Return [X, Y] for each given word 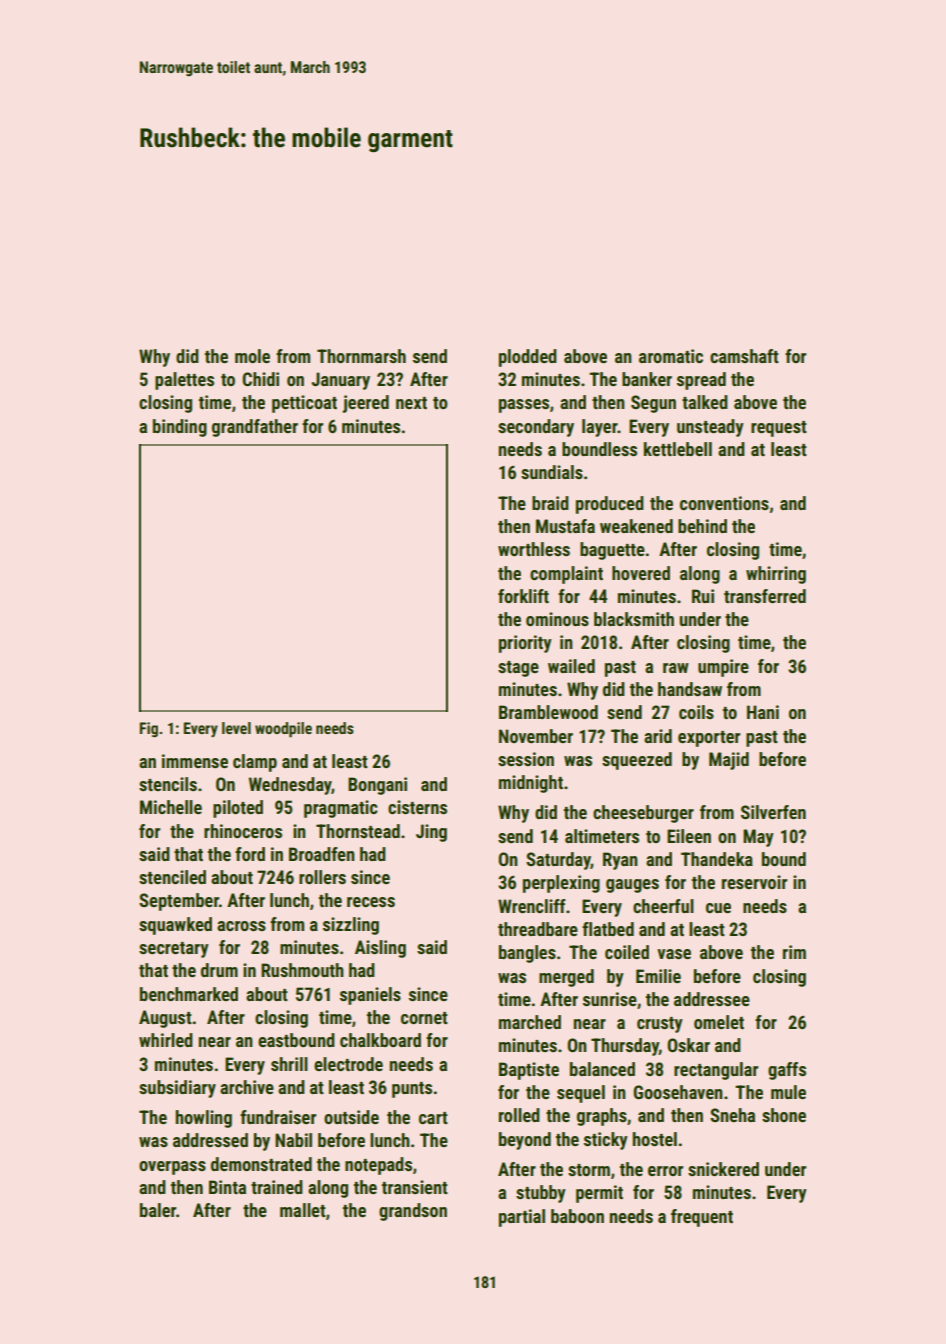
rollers [322, 877]
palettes [184, 381]
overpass [172, 1168]
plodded [528, 358]
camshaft [744, 356]
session [526, 759]
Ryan [620, 861]
